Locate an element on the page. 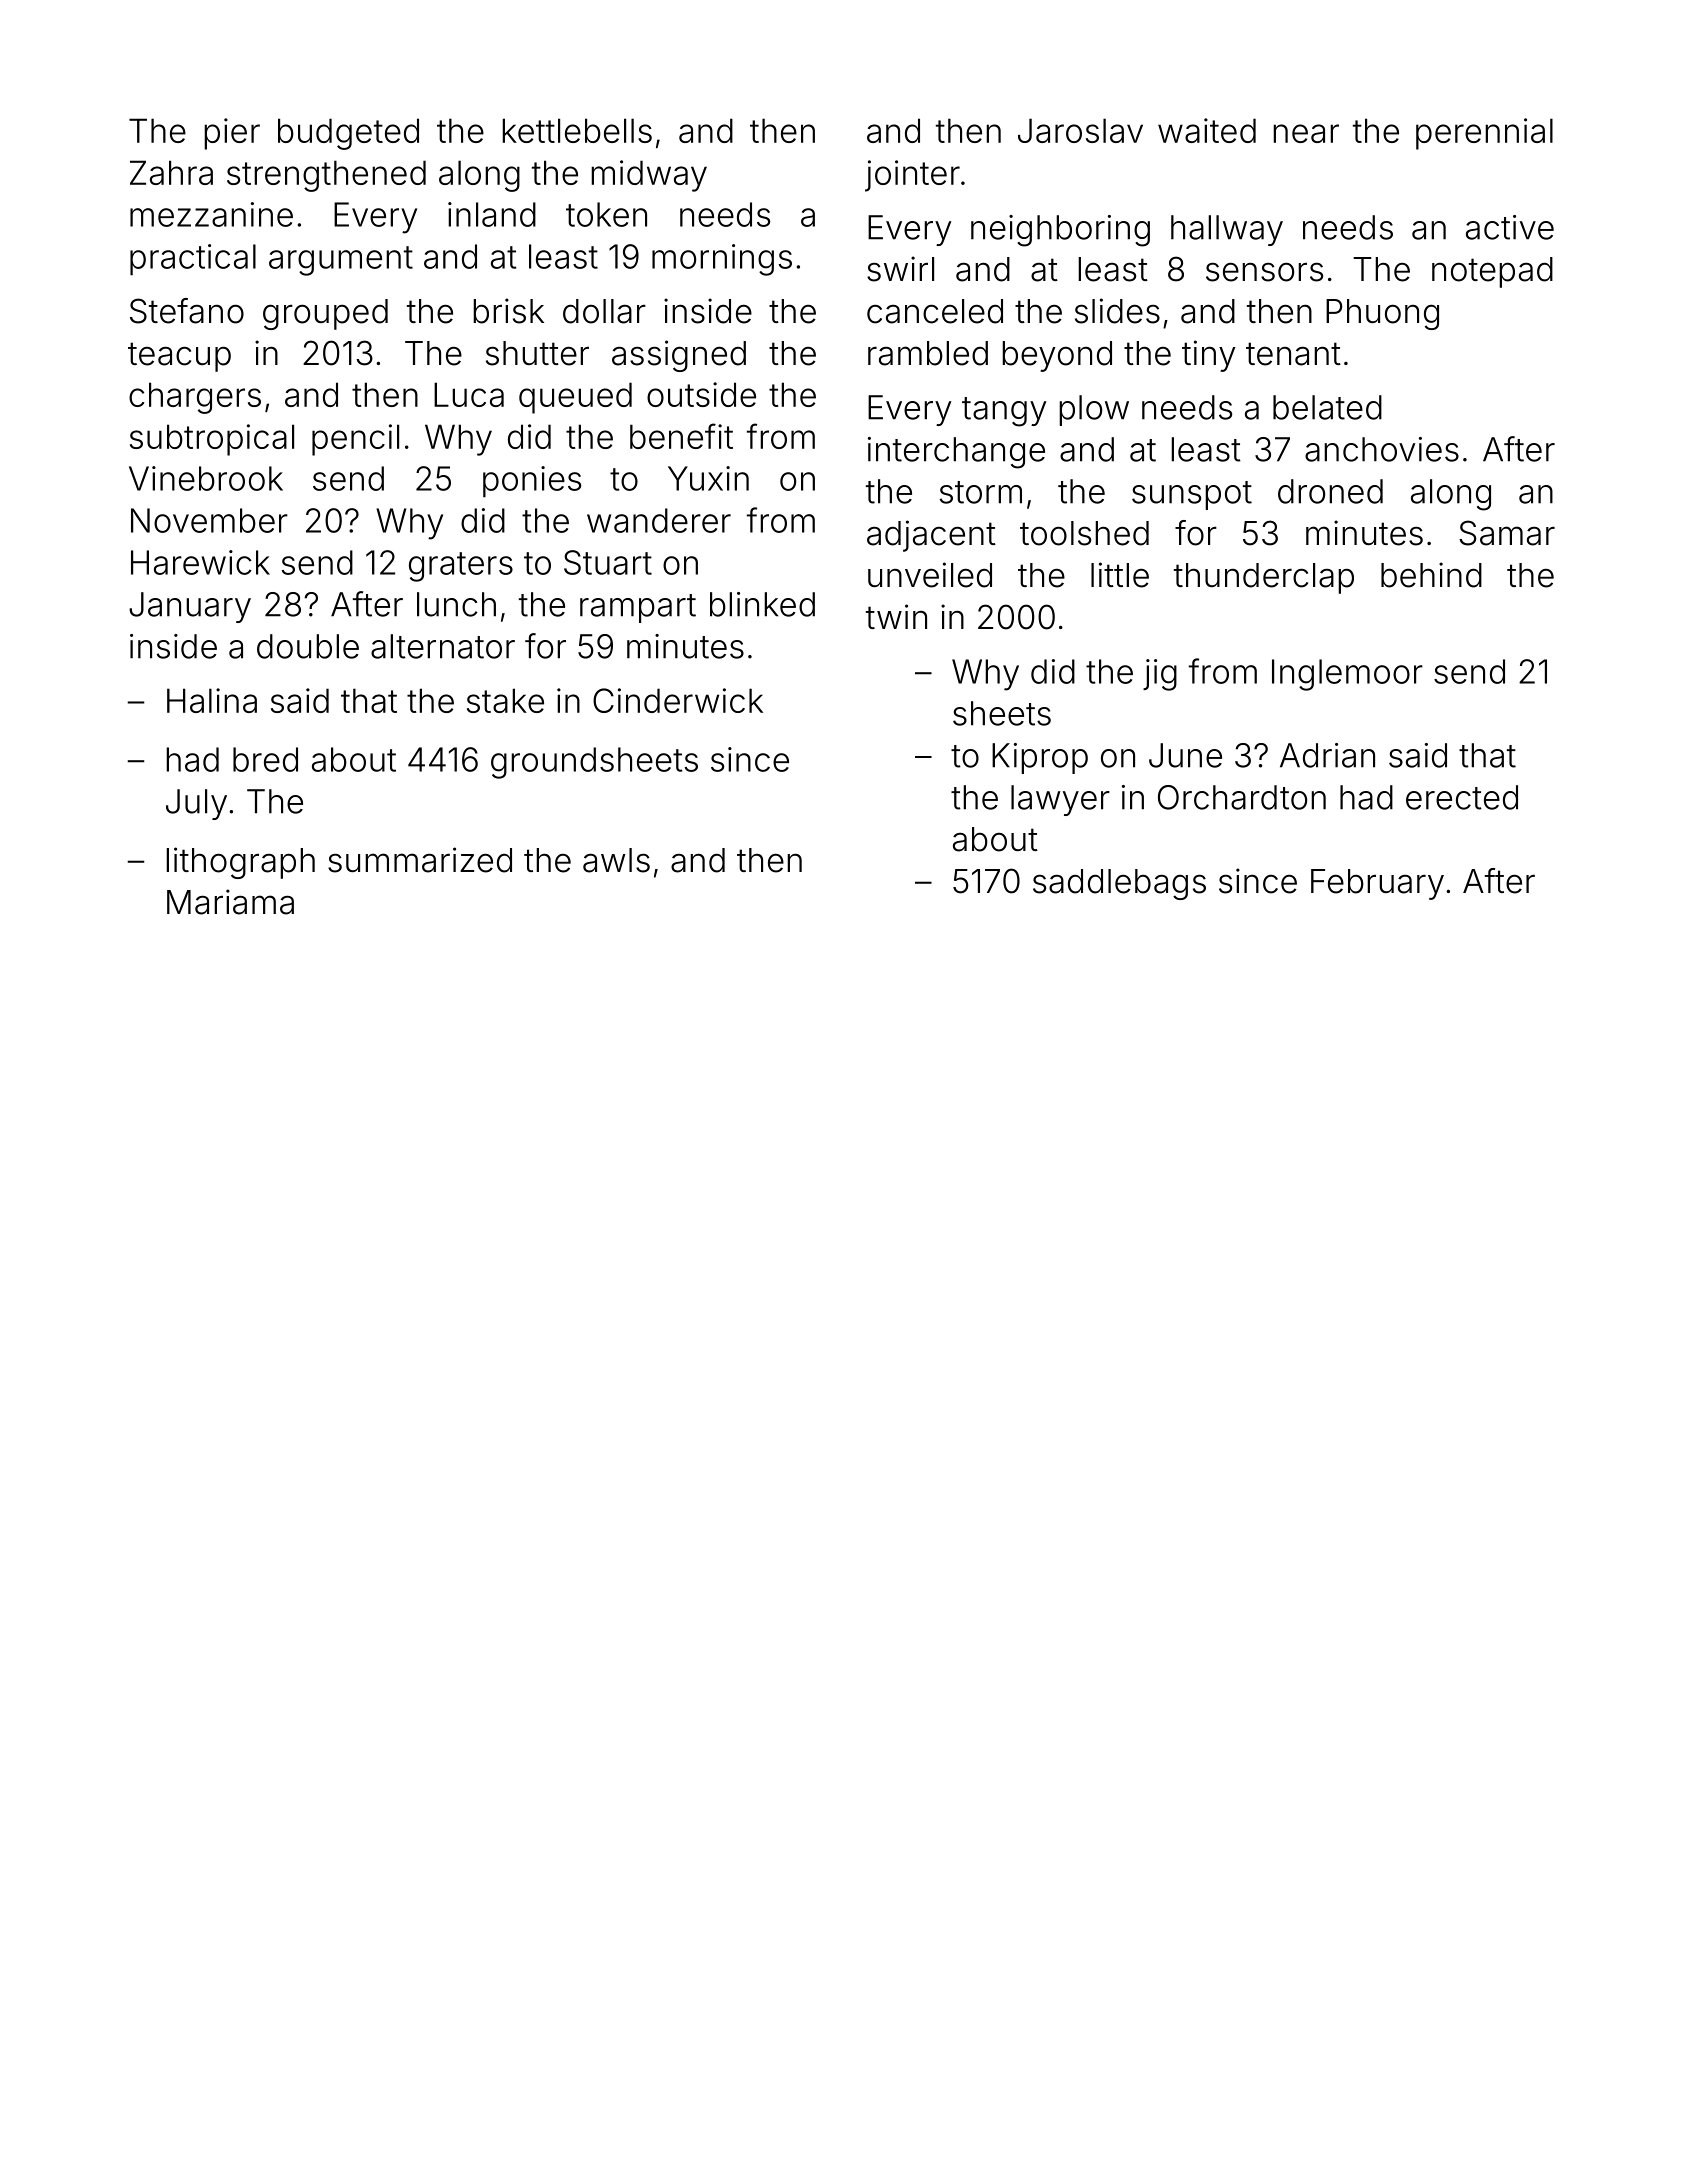 Image resolution: width=1683 pixels, height=2178 pixels. practical is located at coordinates (193, 259).
